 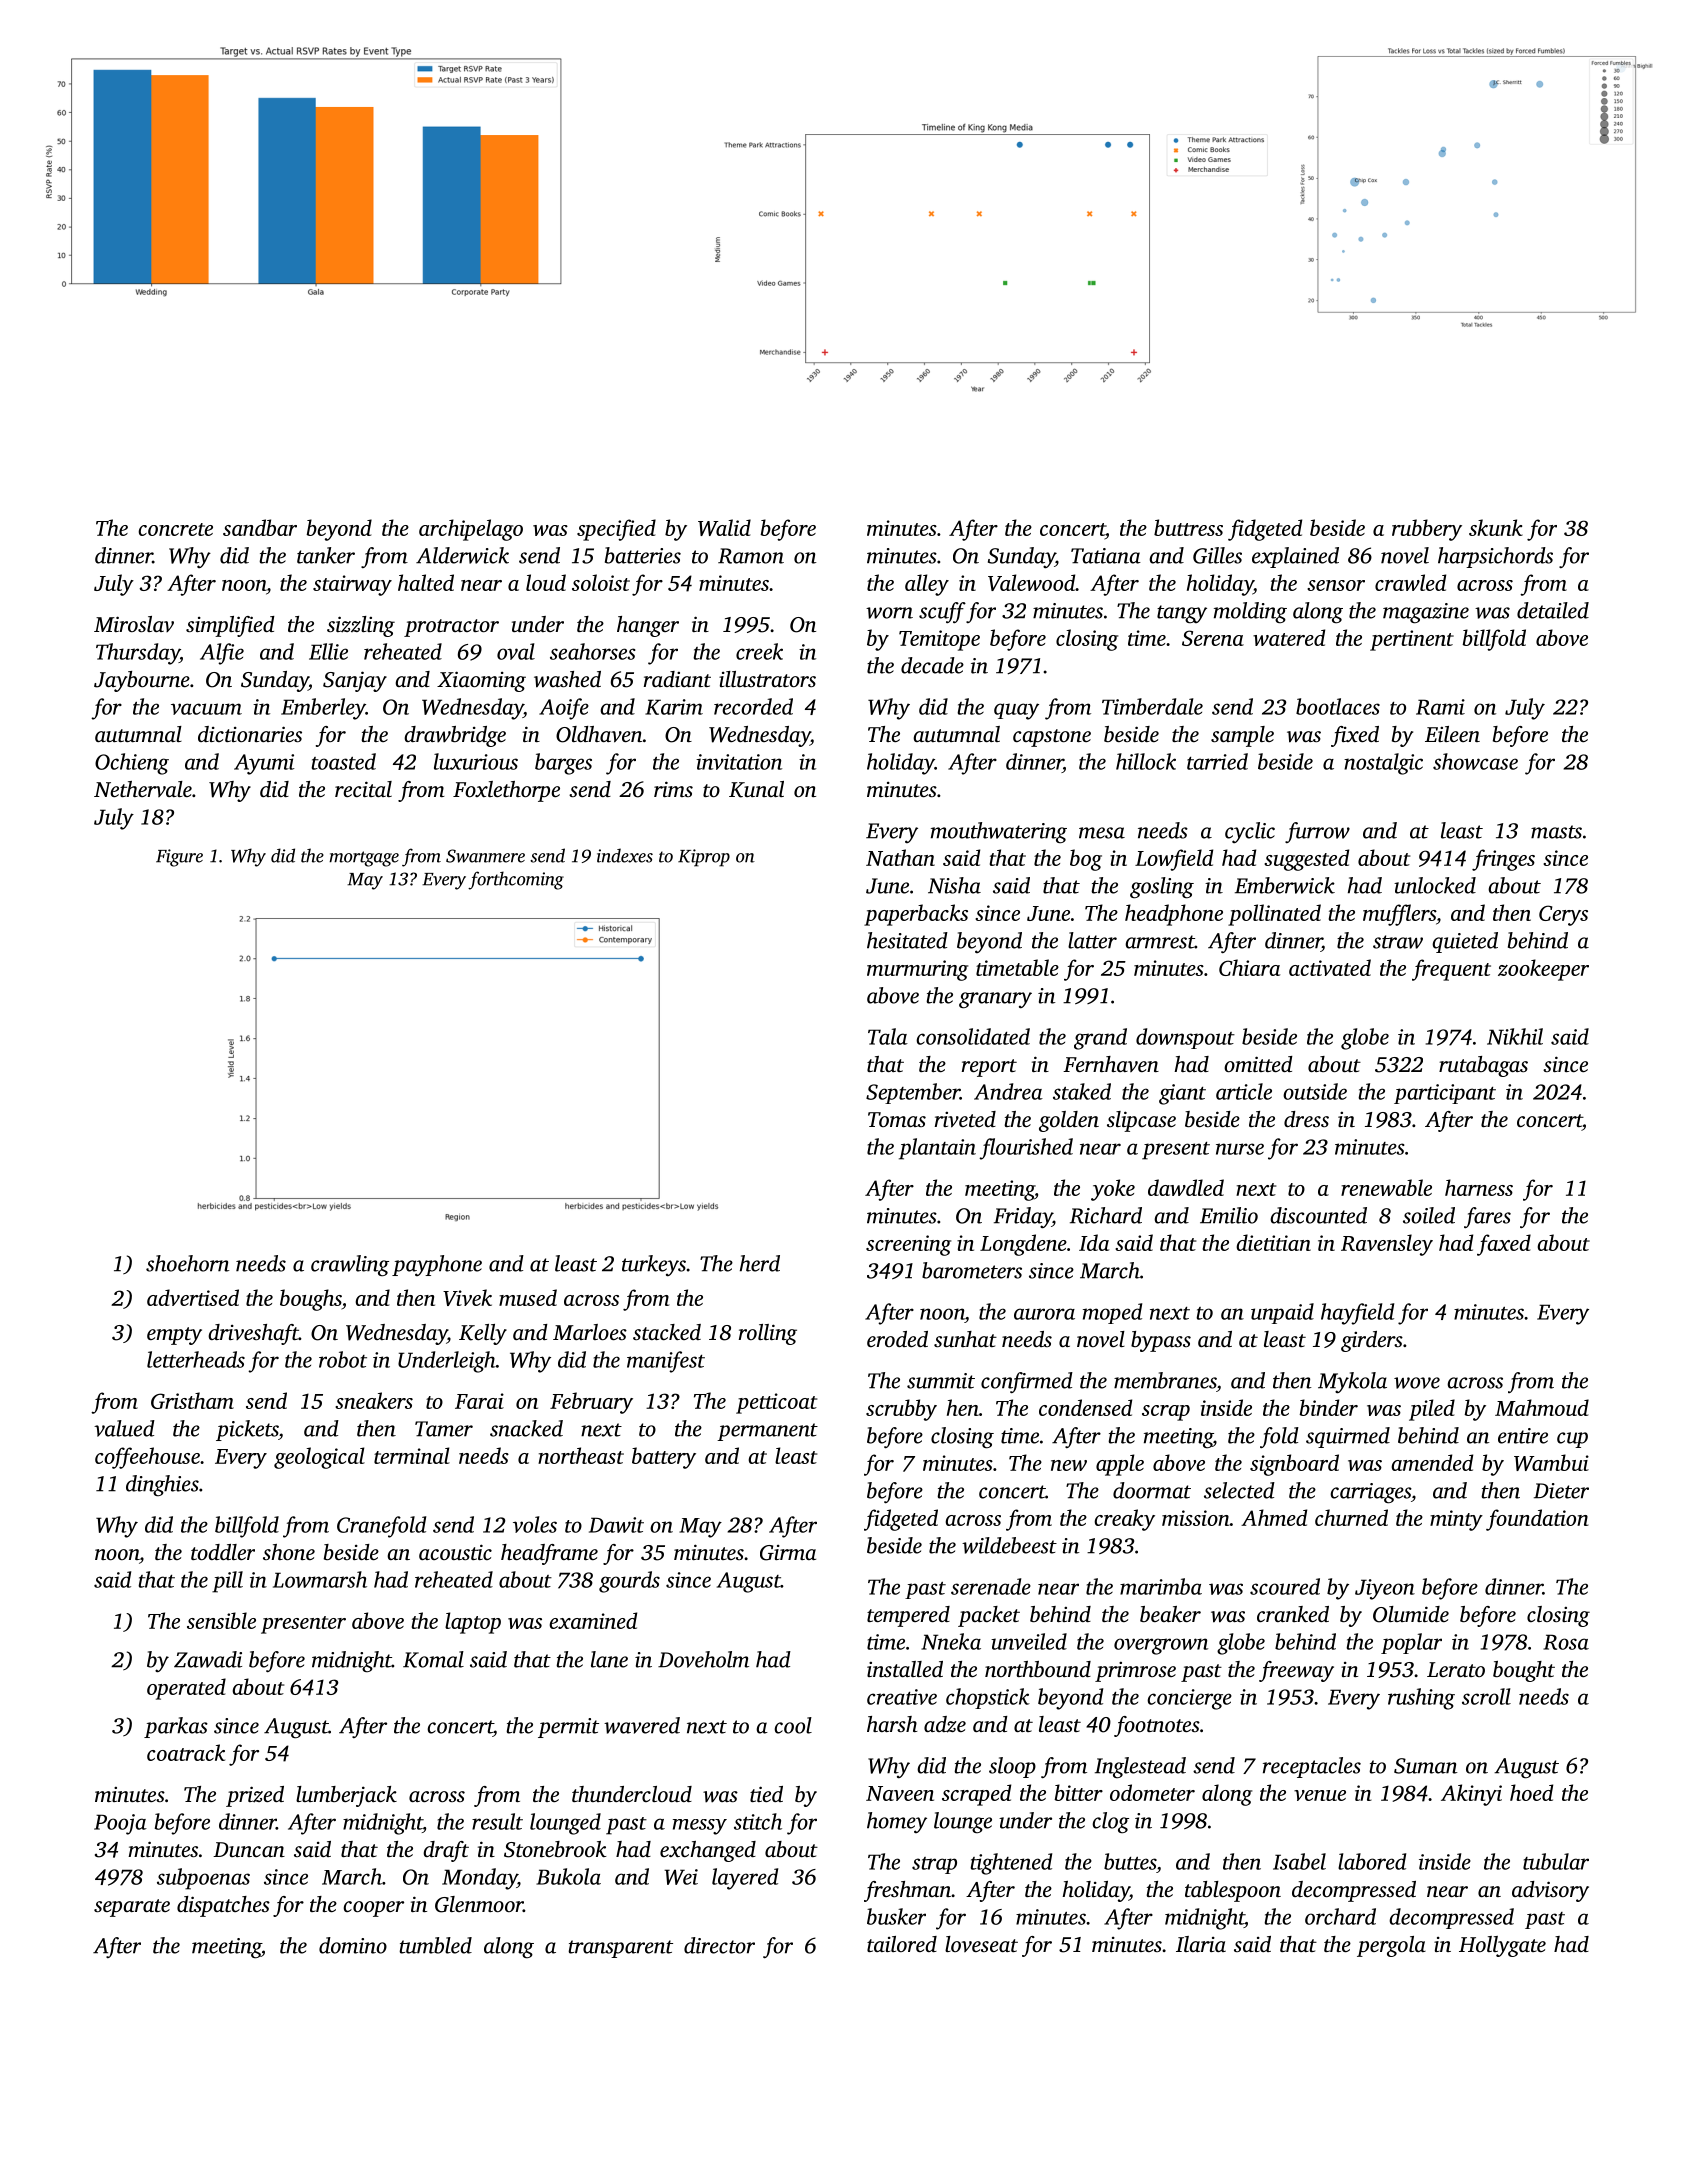 I want to click on Sanjay, so click(x=355, y=681).
